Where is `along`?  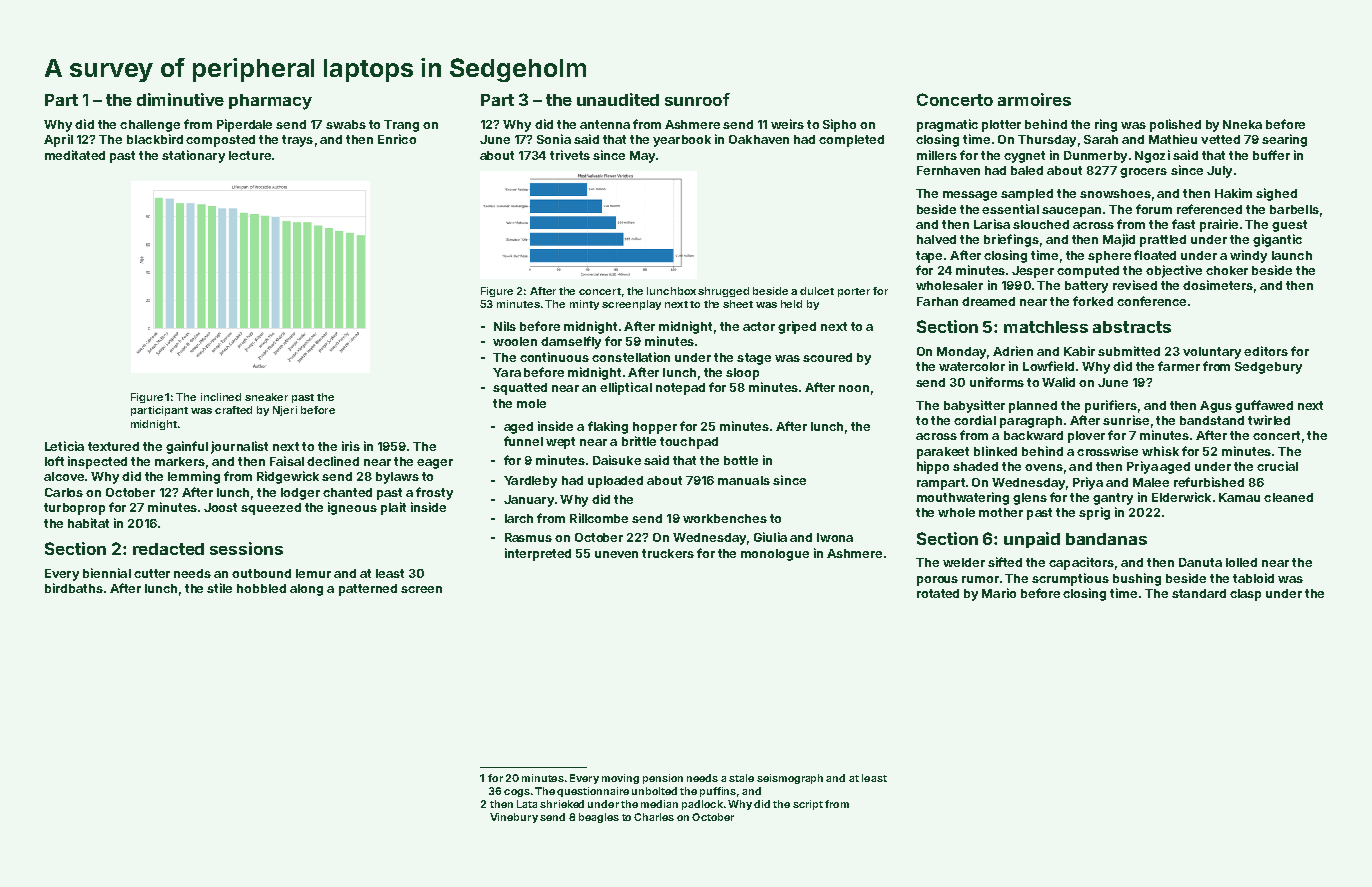
along is located at coordinates (306, 590).
